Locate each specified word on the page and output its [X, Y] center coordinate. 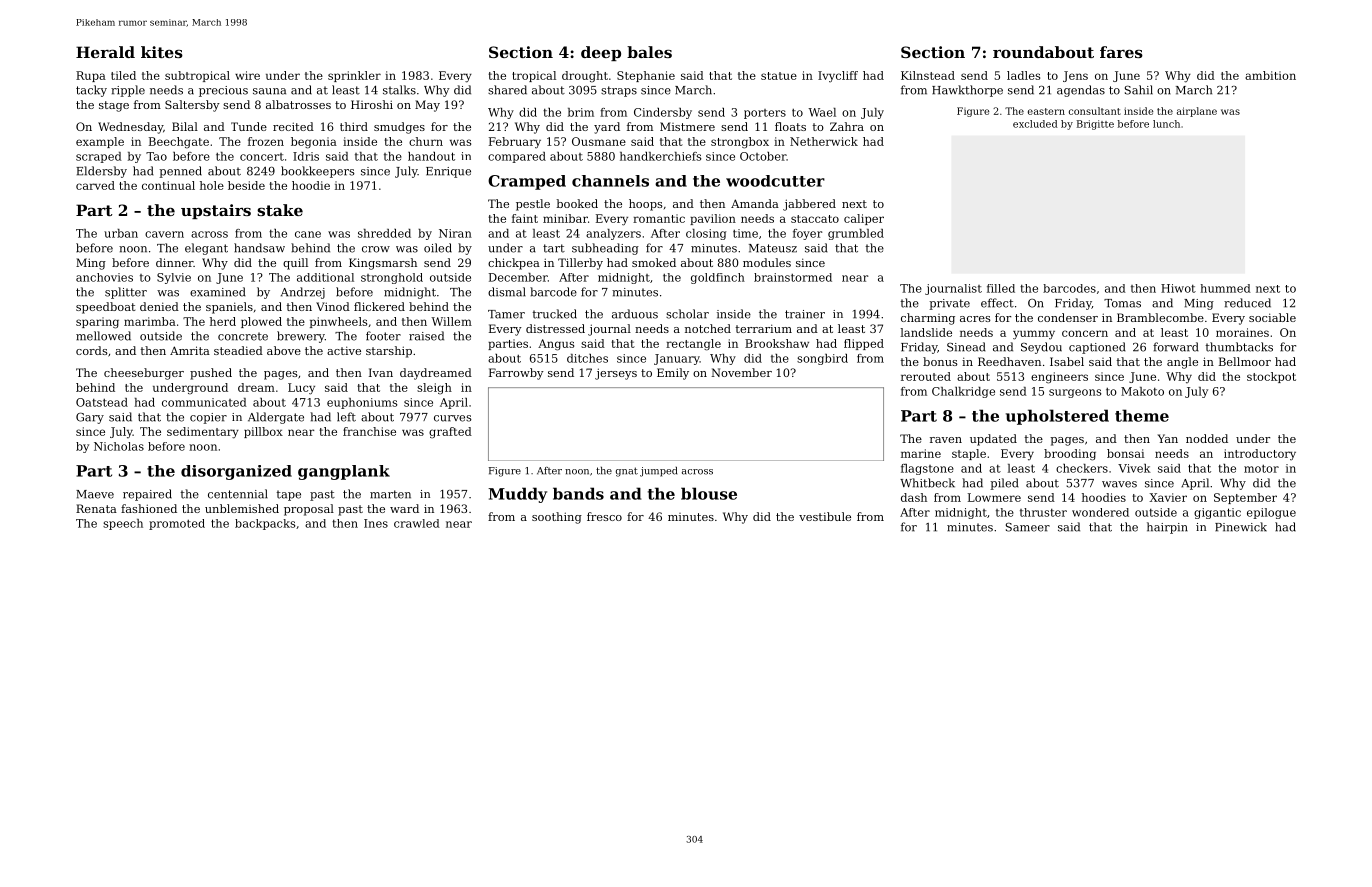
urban [121, 233]
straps [619, 91]
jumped [658, 472]
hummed [1225, 288]
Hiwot [1178, 288]
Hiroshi [372, 104]
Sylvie [174, 278]
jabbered [809, 205]
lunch [1166, 124]
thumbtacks [1239, 347]
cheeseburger [144, 374]
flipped [864, 344]
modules [767, 262]
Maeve [95, 494]
